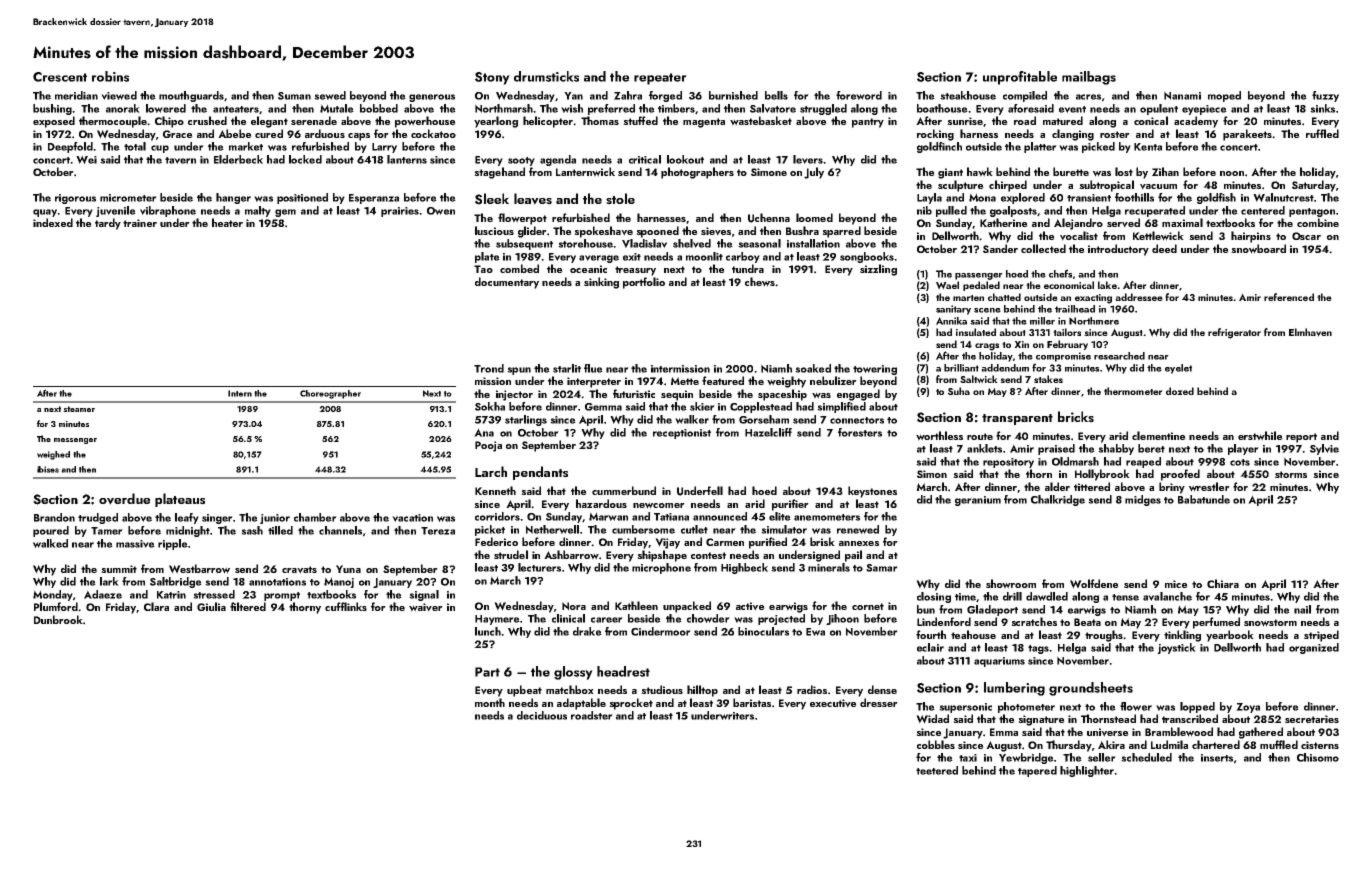 This screenshot has height=887, width=1372. Describe the element at coordinates (841, 232) in the screenshot. I see `sparred` at that location.
